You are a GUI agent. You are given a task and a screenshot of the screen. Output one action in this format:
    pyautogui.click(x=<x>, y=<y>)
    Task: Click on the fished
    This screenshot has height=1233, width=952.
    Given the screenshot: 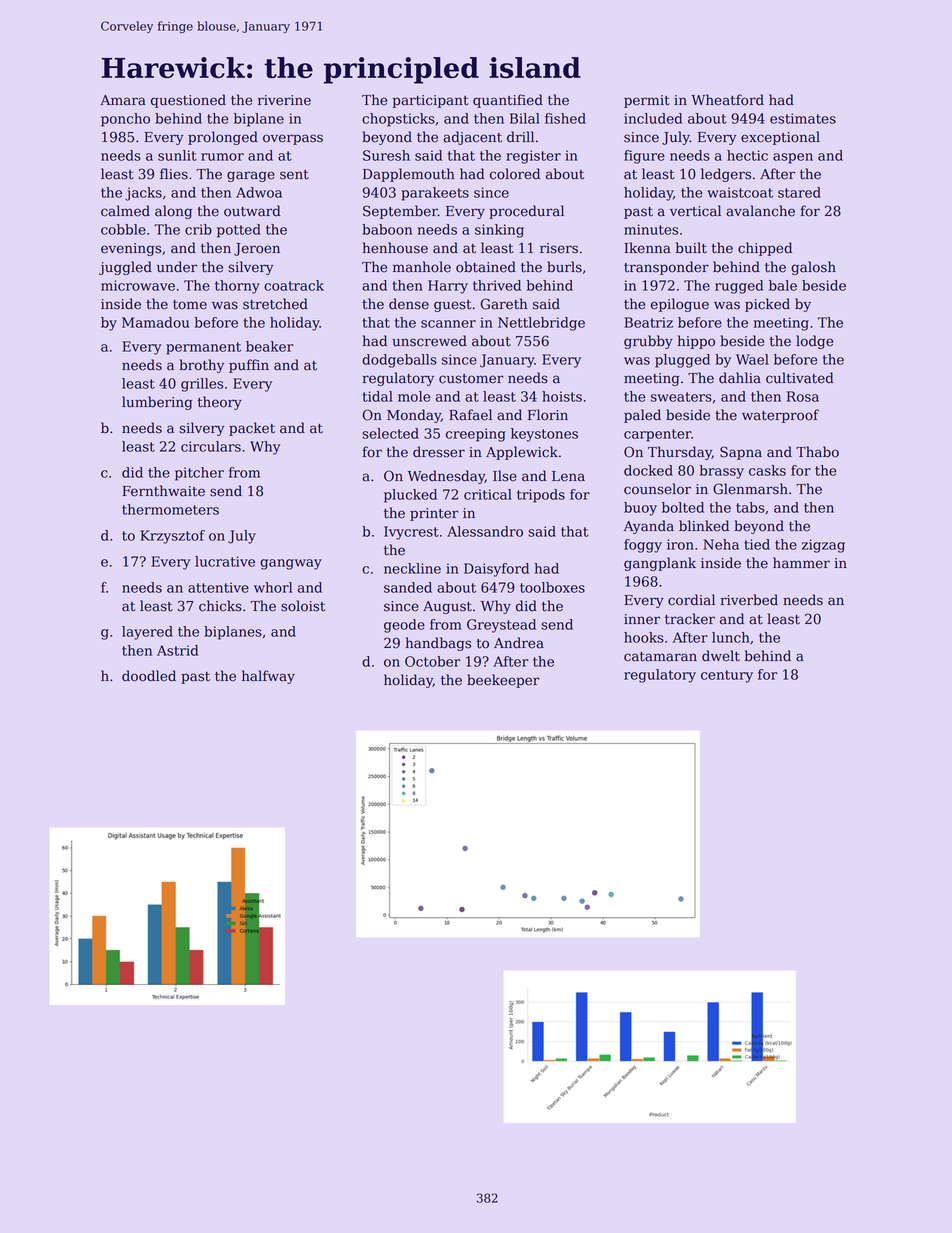 What is the action you would take?
    pyautogui.click(x=565, y=118)
